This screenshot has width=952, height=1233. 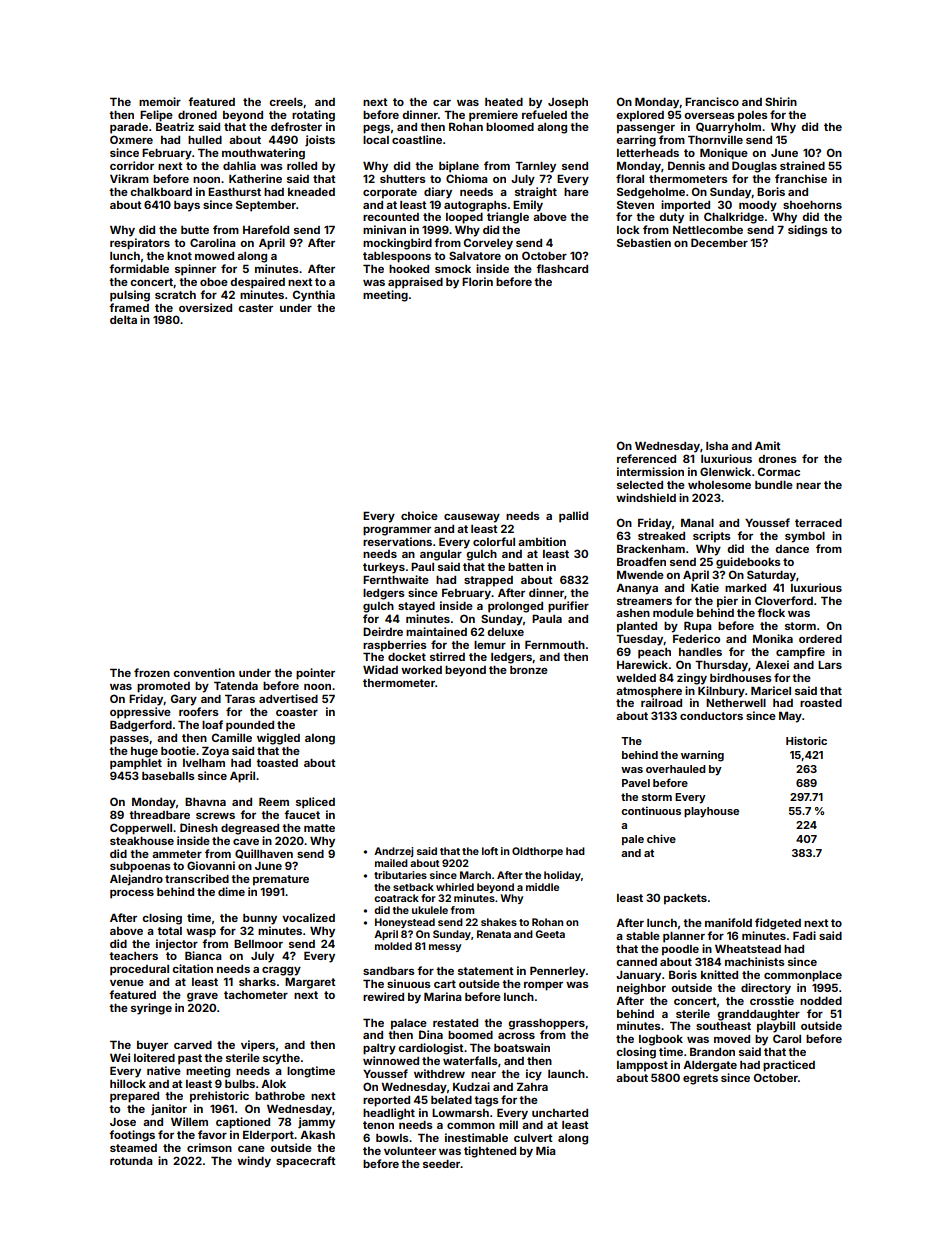 What do you see at coordinates (504, 102) in the screenshot?
I see `heated` at bounding box center [504, 102].
